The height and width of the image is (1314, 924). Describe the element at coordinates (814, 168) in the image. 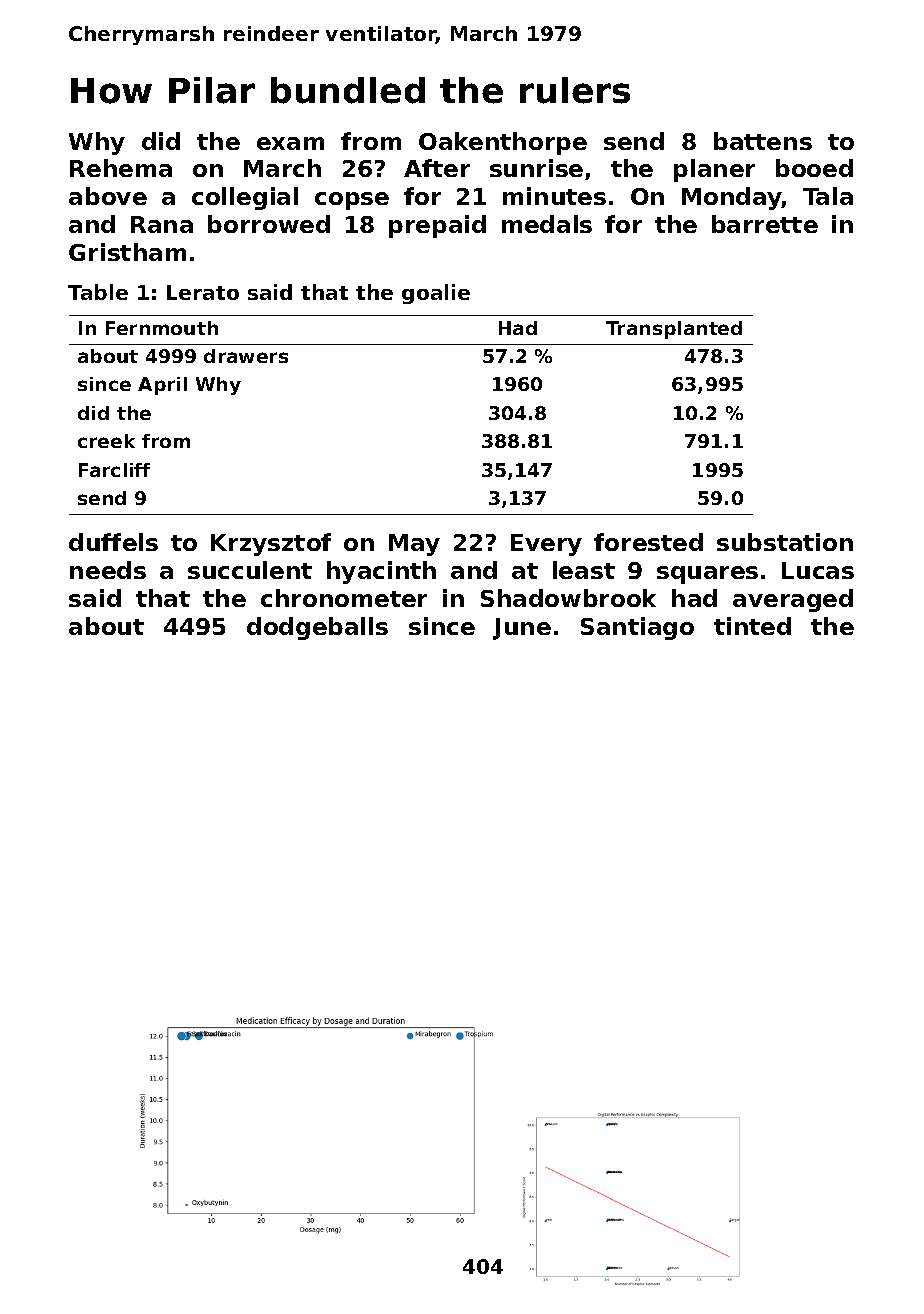

I see `booed` at that location.
